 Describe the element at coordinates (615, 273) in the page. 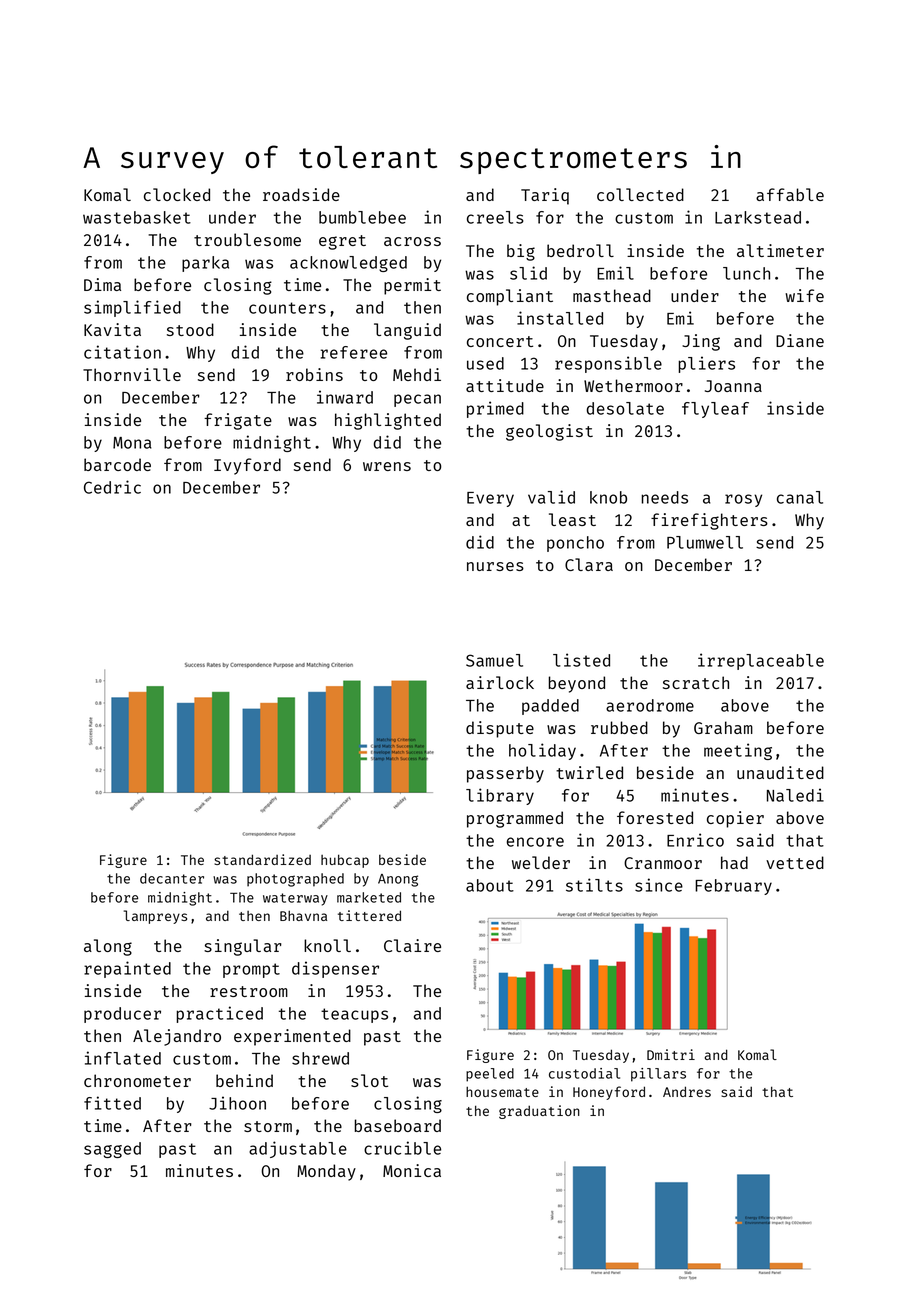

I see `Emil` at that location.
